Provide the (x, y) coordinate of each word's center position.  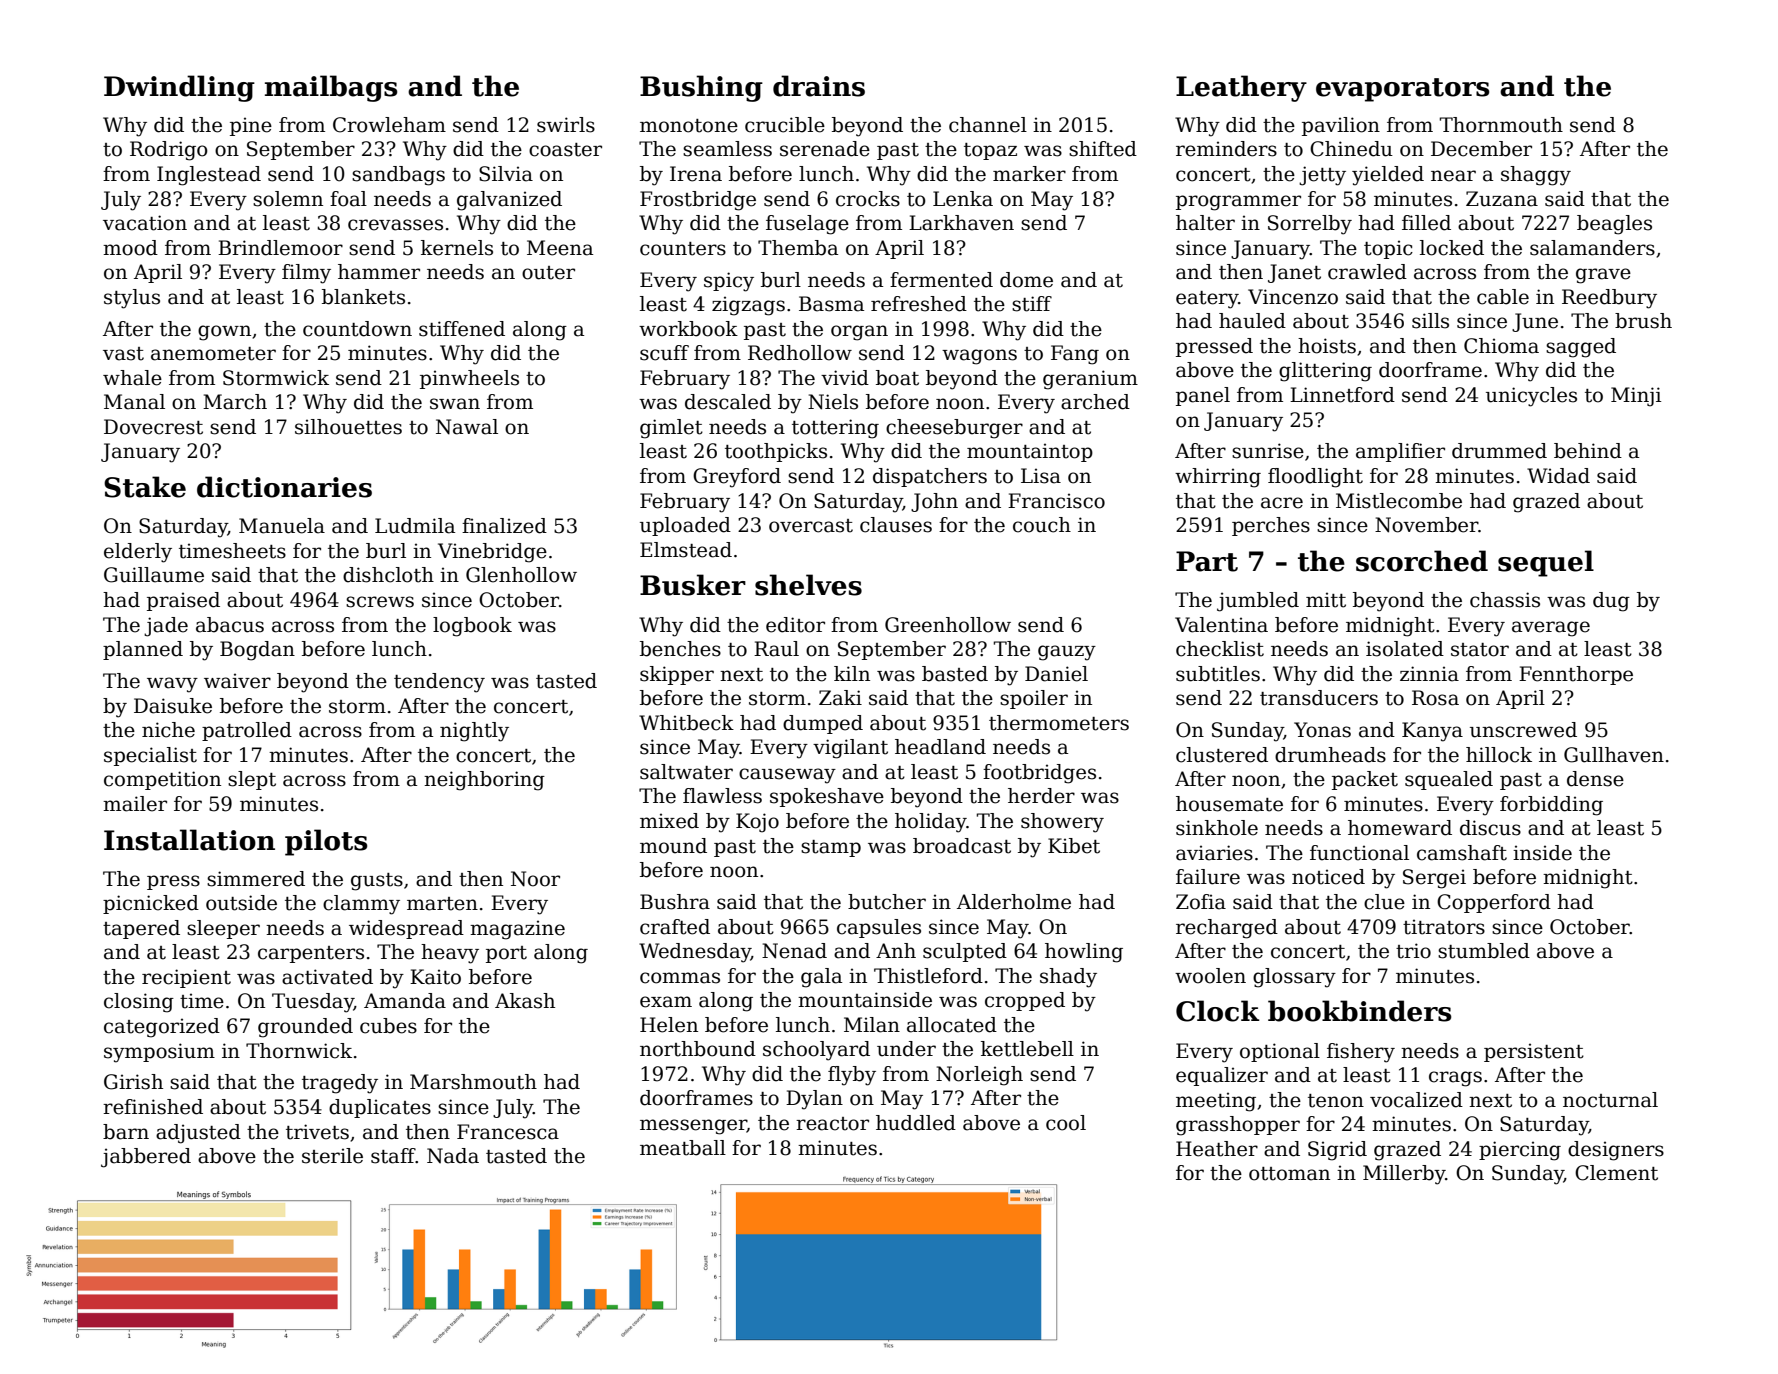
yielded (1388, 176)
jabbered (146, 1158)
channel (988, 125)
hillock (1499, 755)
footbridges (1039, 774)
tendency (439, 683)
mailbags (331, 88)
